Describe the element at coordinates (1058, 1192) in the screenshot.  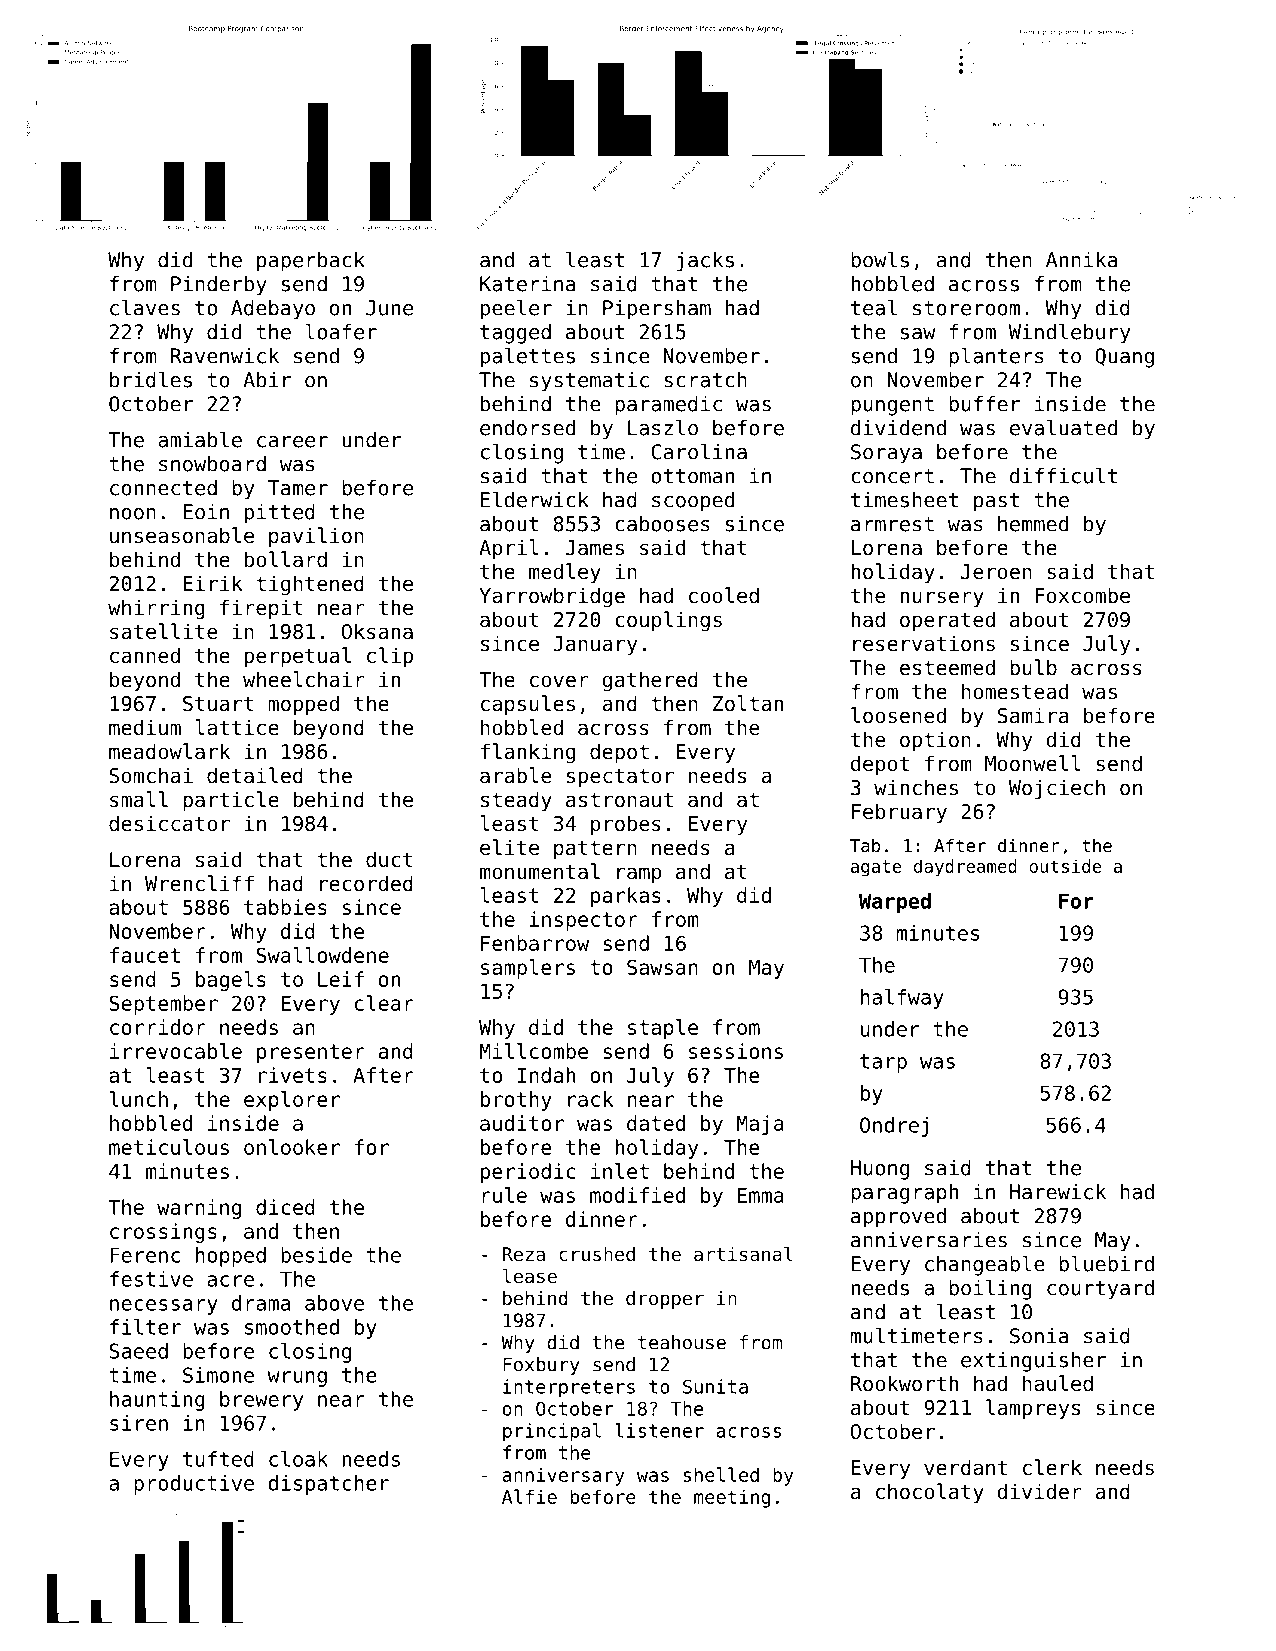
I see `Harewick` at that location.
